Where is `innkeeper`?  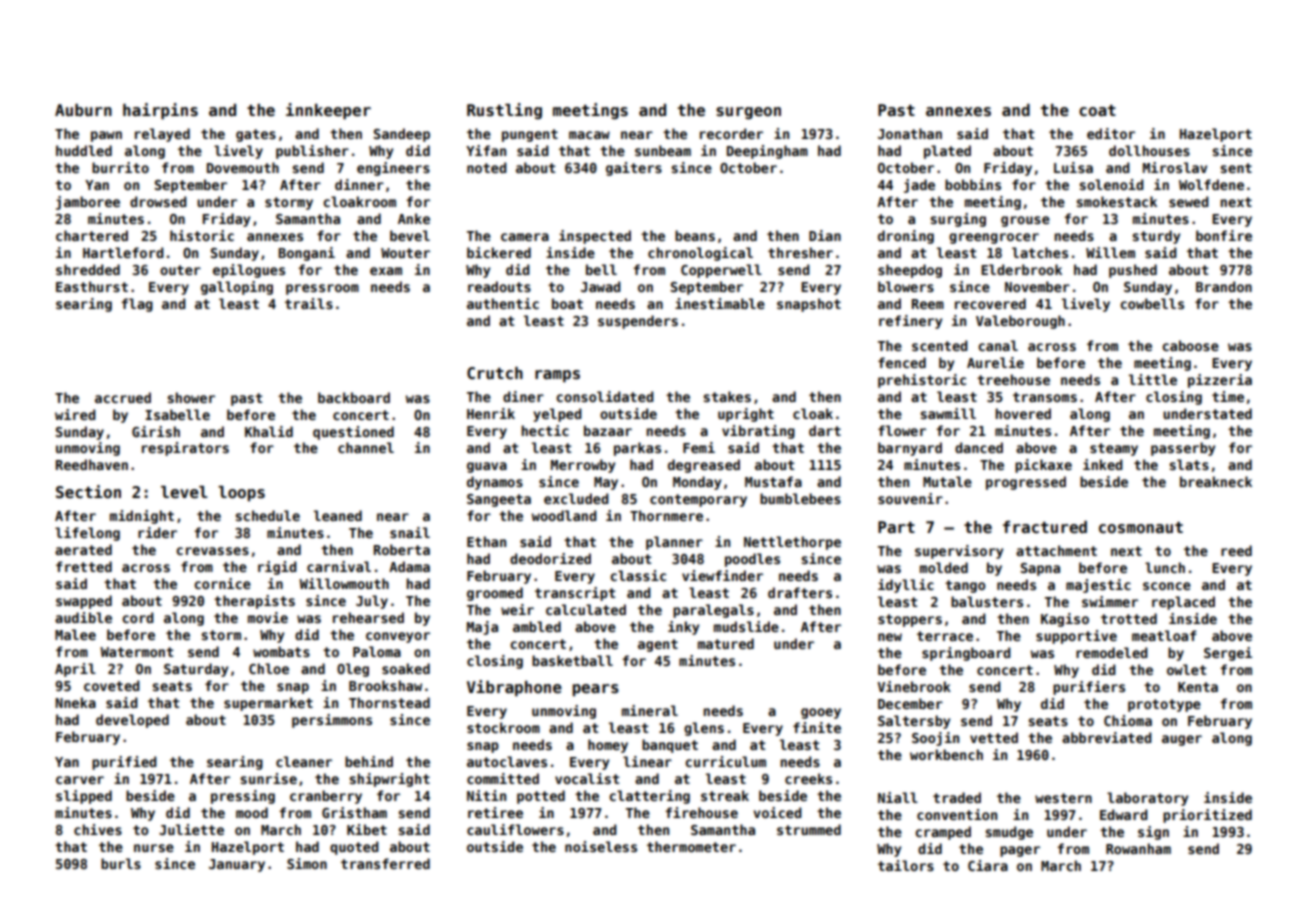
innkeeper is located at coordinates (328, 111).
